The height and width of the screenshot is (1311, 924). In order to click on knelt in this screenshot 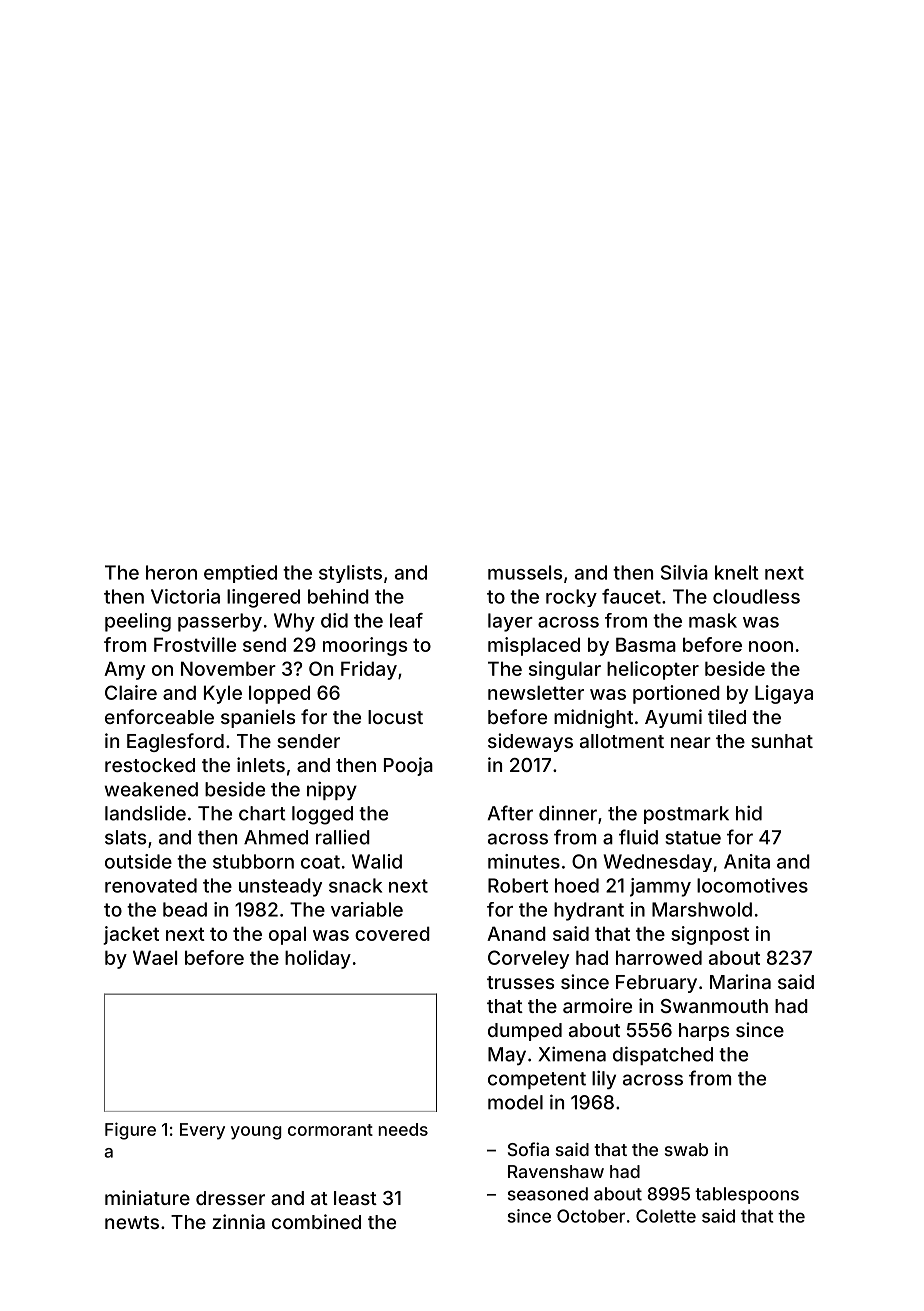, I will do `click(736, 572)`.
